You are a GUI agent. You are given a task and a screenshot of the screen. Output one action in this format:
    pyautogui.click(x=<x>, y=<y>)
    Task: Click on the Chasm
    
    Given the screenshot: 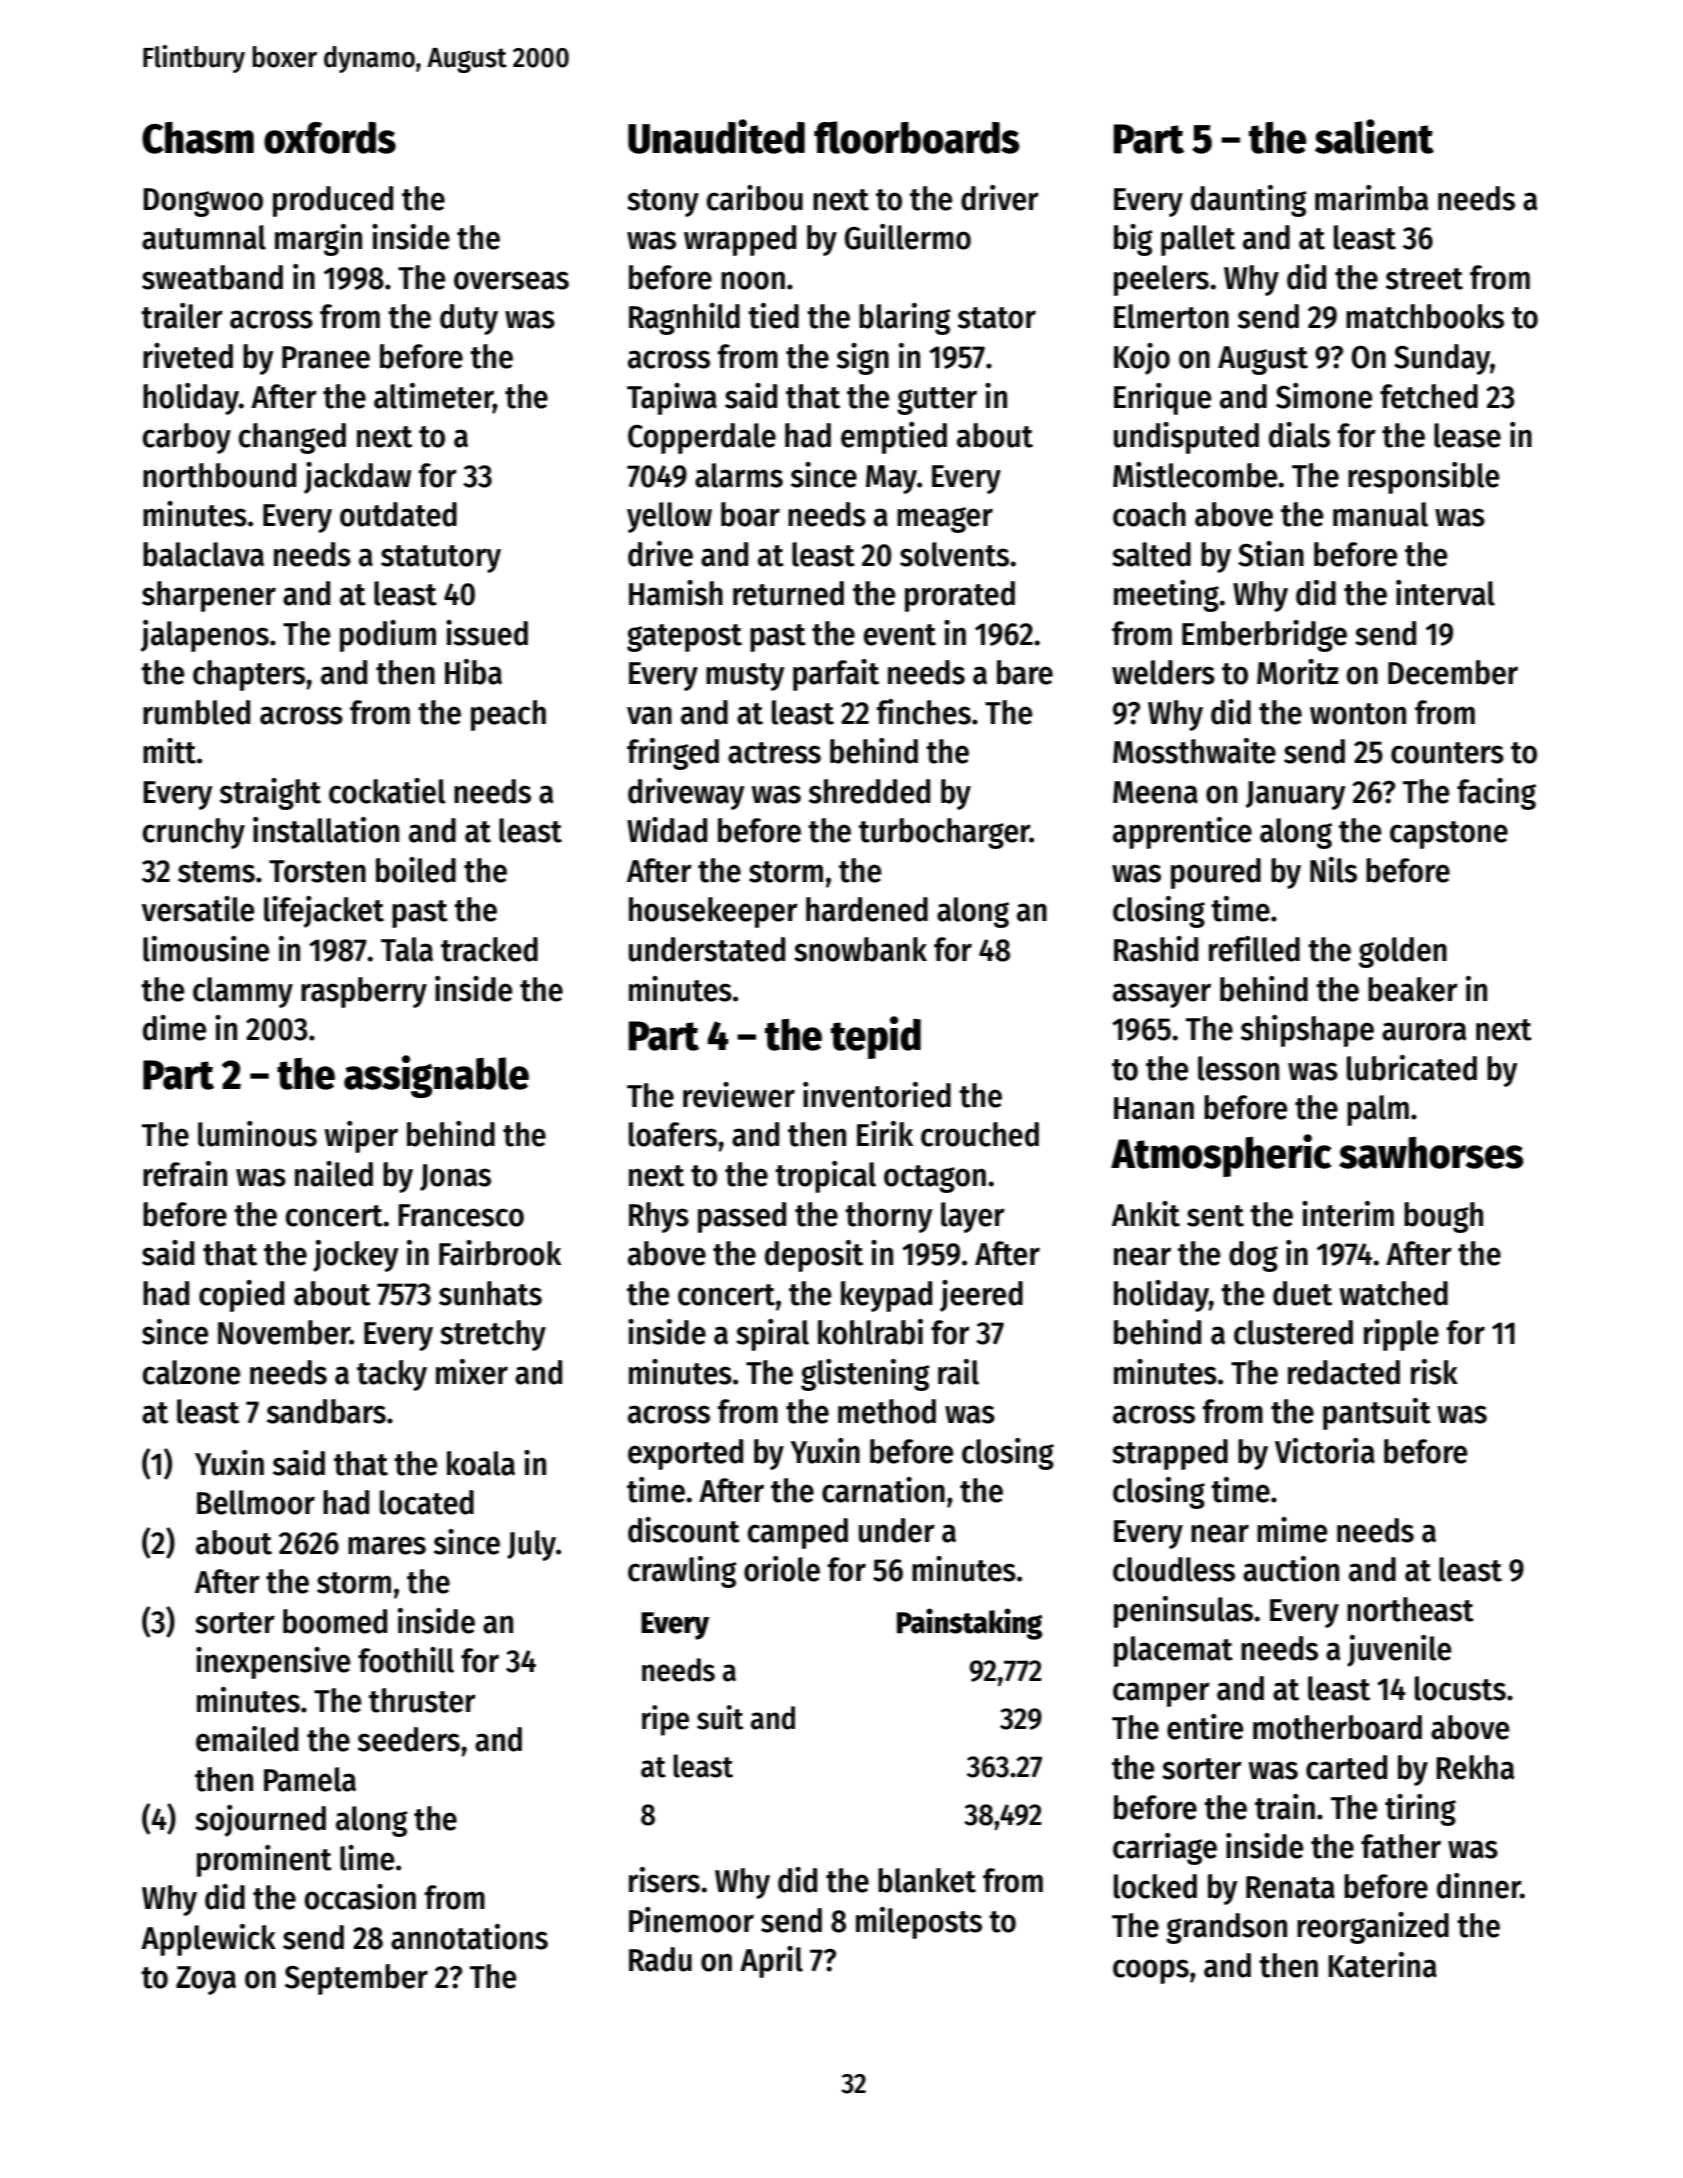 What is the action you would take?
    pyautogui.click(x=198, y=138)
